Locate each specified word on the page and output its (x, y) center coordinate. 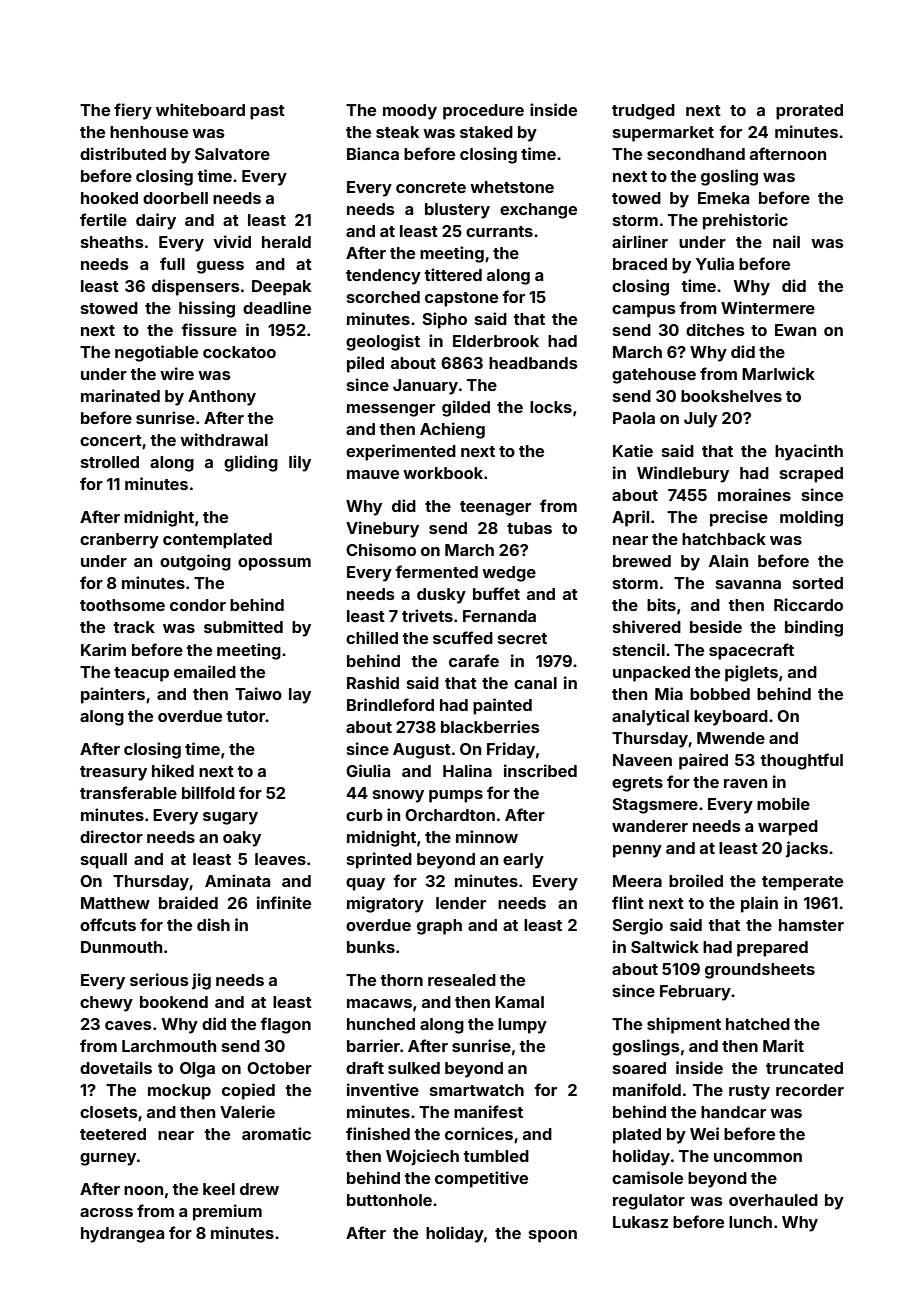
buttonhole (389, 1200)
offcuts (108, 924)
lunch (750, 1222)
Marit (783, 1045)
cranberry (119, 541)
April (630, 518)
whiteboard (200, 109)
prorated (809, 112)
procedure (483, 112)
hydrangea (122, 1235)
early (523, 861)
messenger (391, 410)
